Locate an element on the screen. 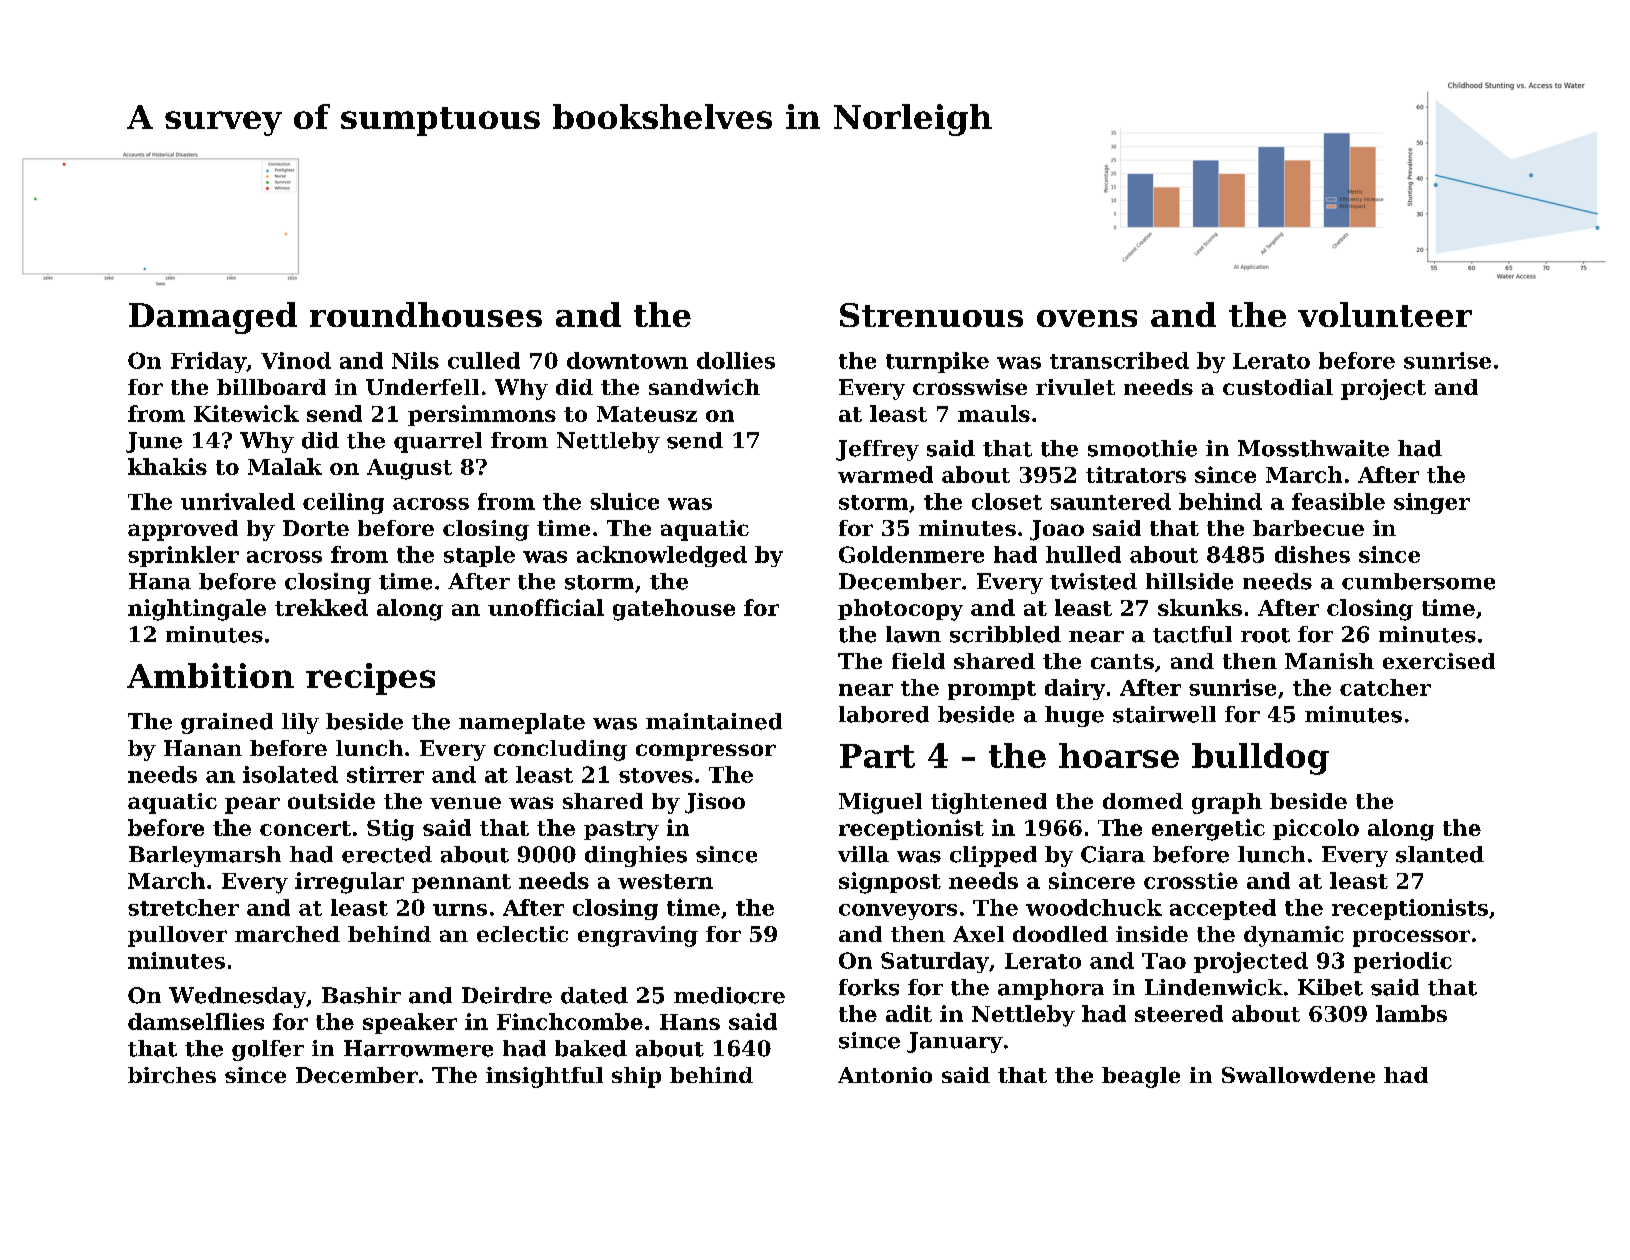 Image resolution: width=1630 pixels, height=1260 pixels. skunks is located at coordinates (1200, 607).
